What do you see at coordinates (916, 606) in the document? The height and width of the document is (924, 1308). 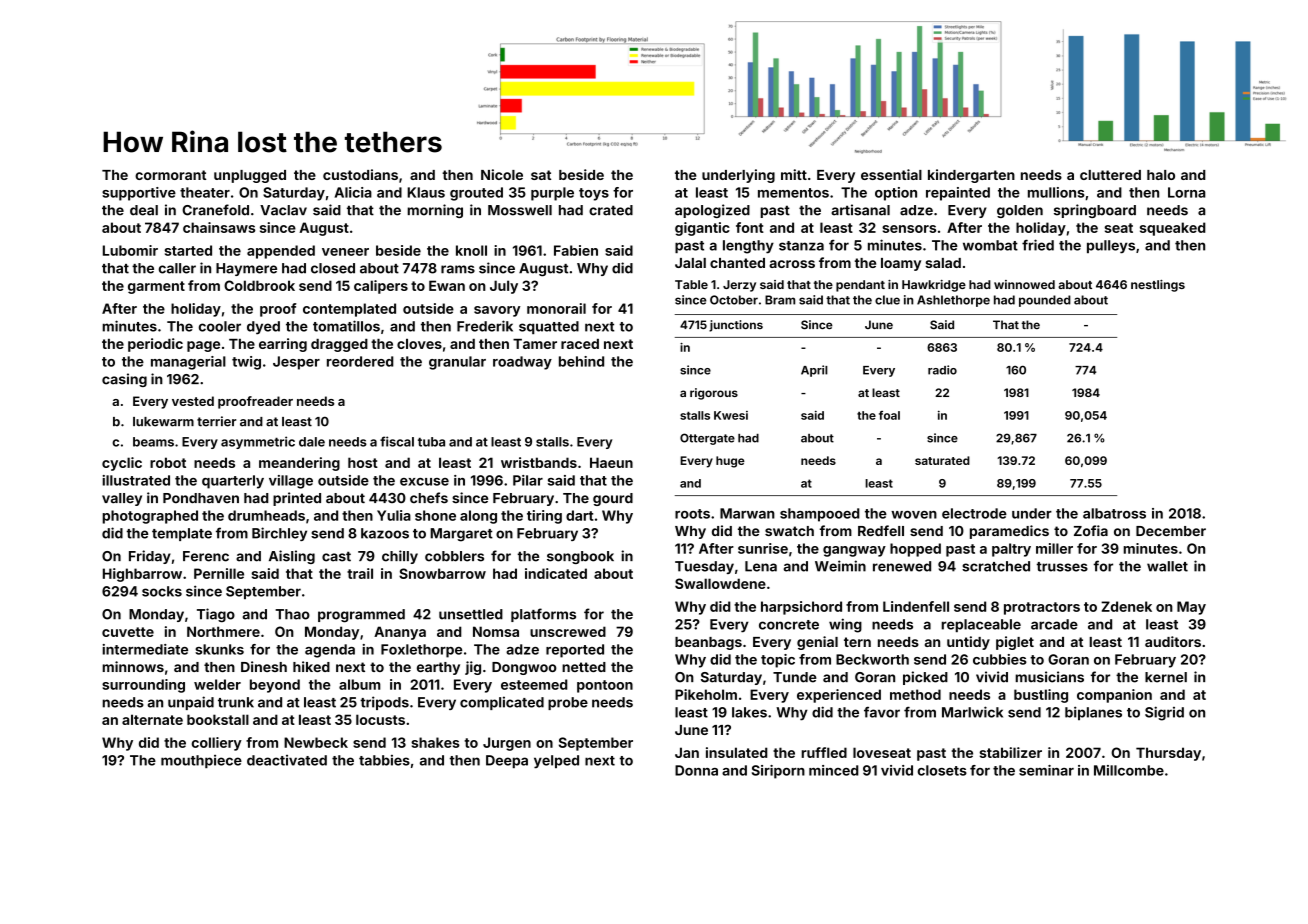 I see `Lindenfell` at bounding box center [916, 606].
